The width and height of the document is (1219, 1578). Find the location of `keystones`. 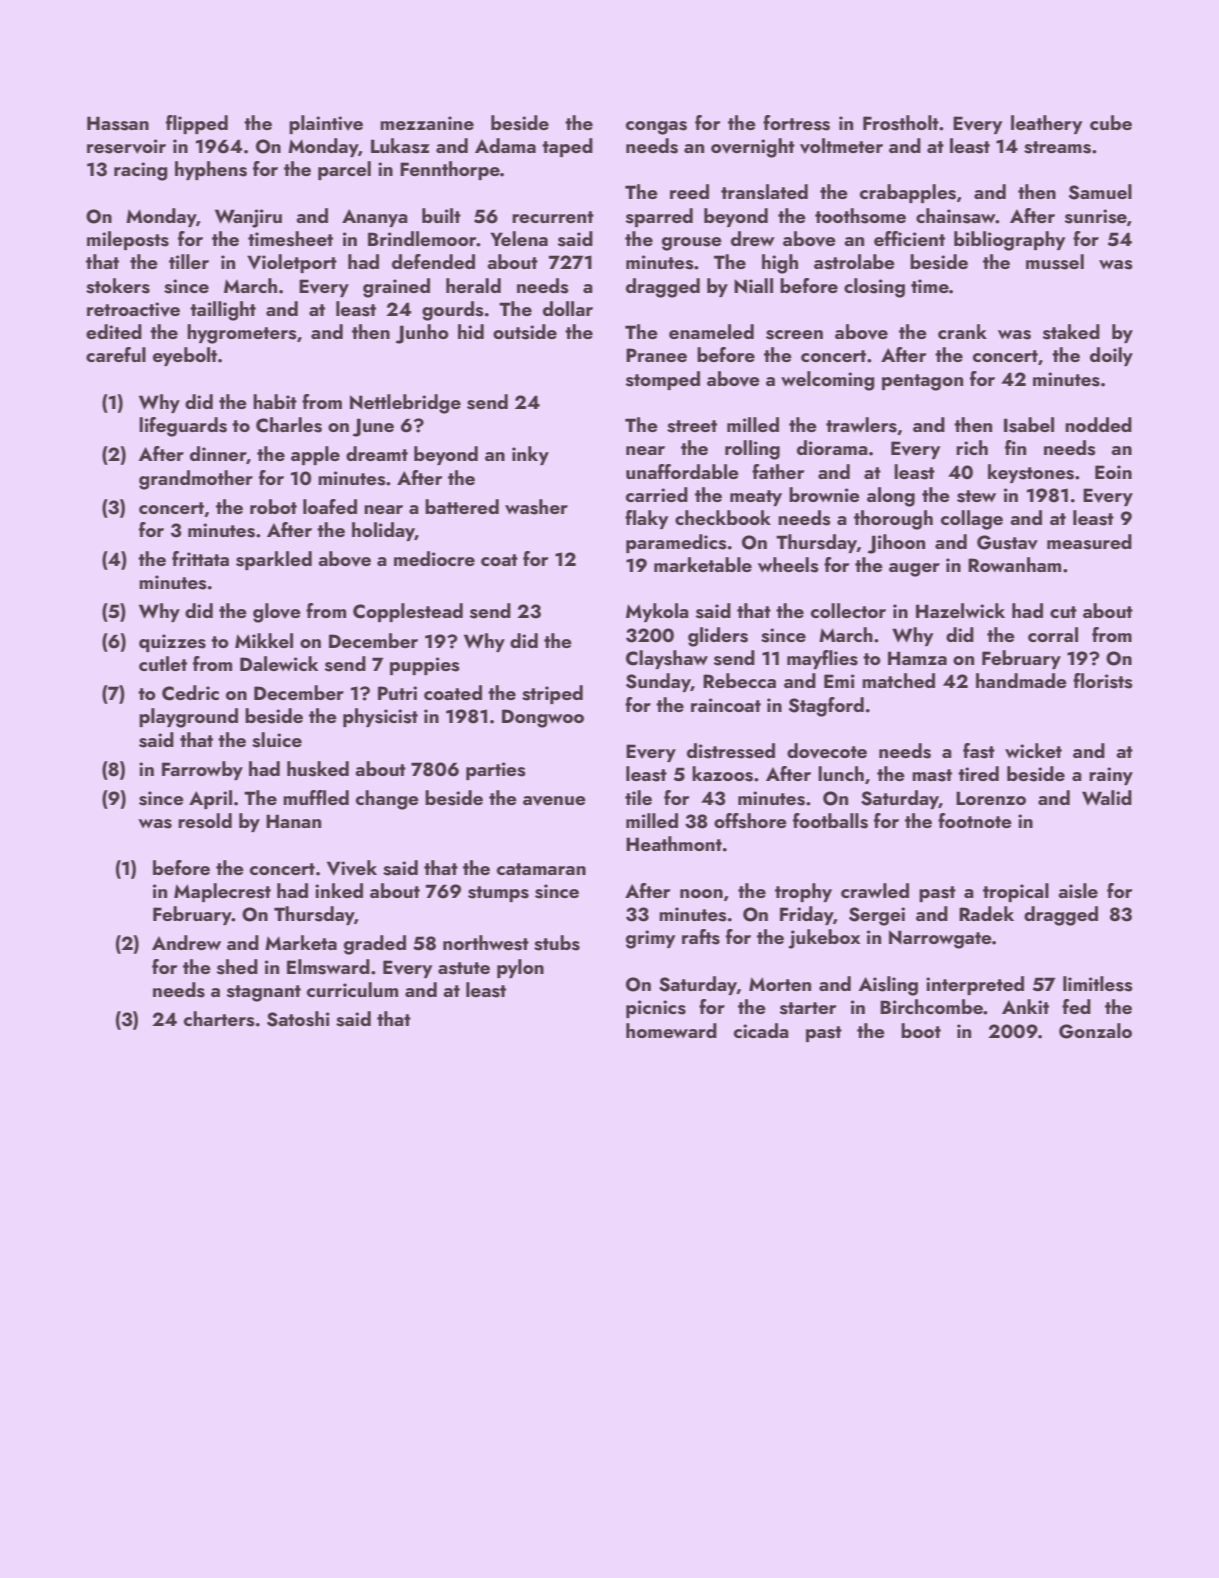

keystones is located at coordinates (1031, 473).
